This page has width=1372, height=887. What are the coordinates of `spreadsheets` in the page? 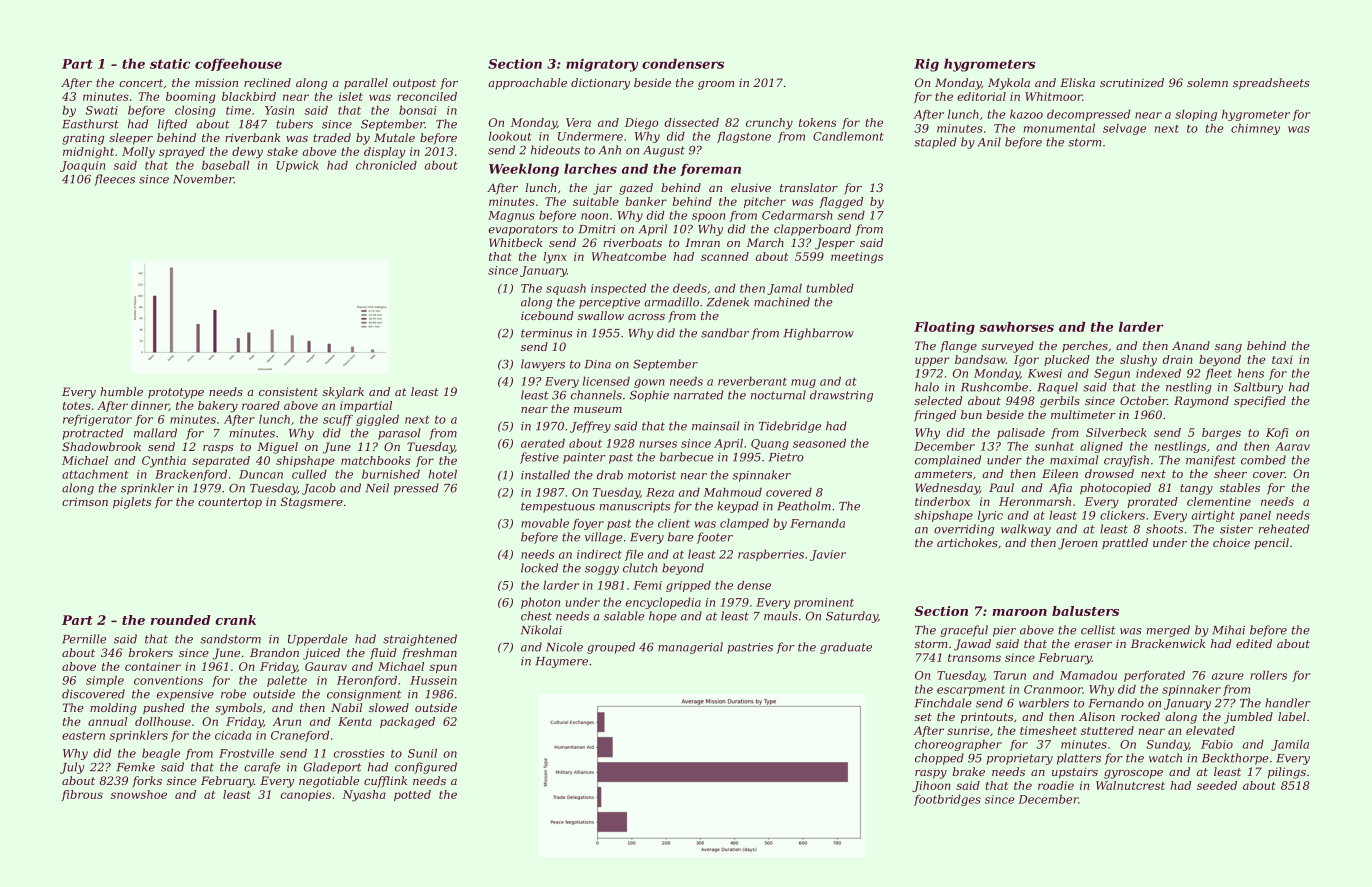 It's located at (1271, 84).
